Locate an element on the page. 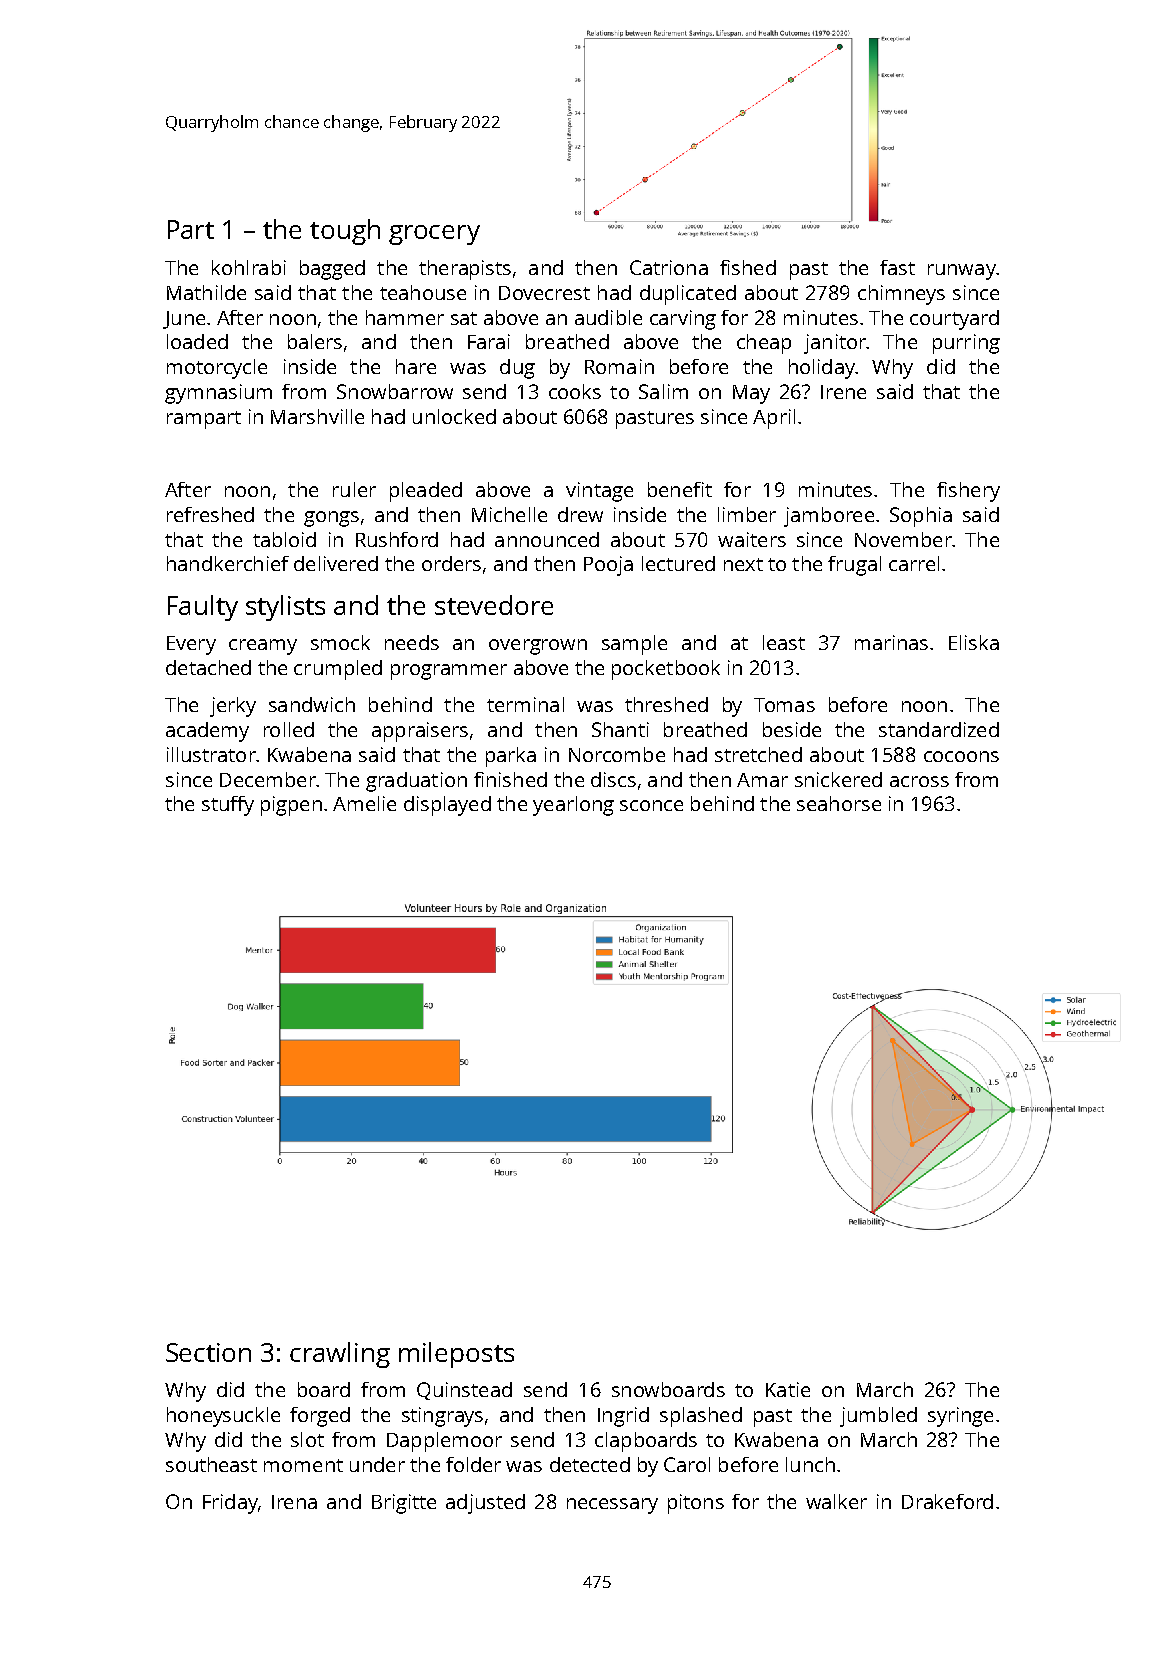 This document has height=1654, width=1165. southeast is located at coordinates (211, 1464).
